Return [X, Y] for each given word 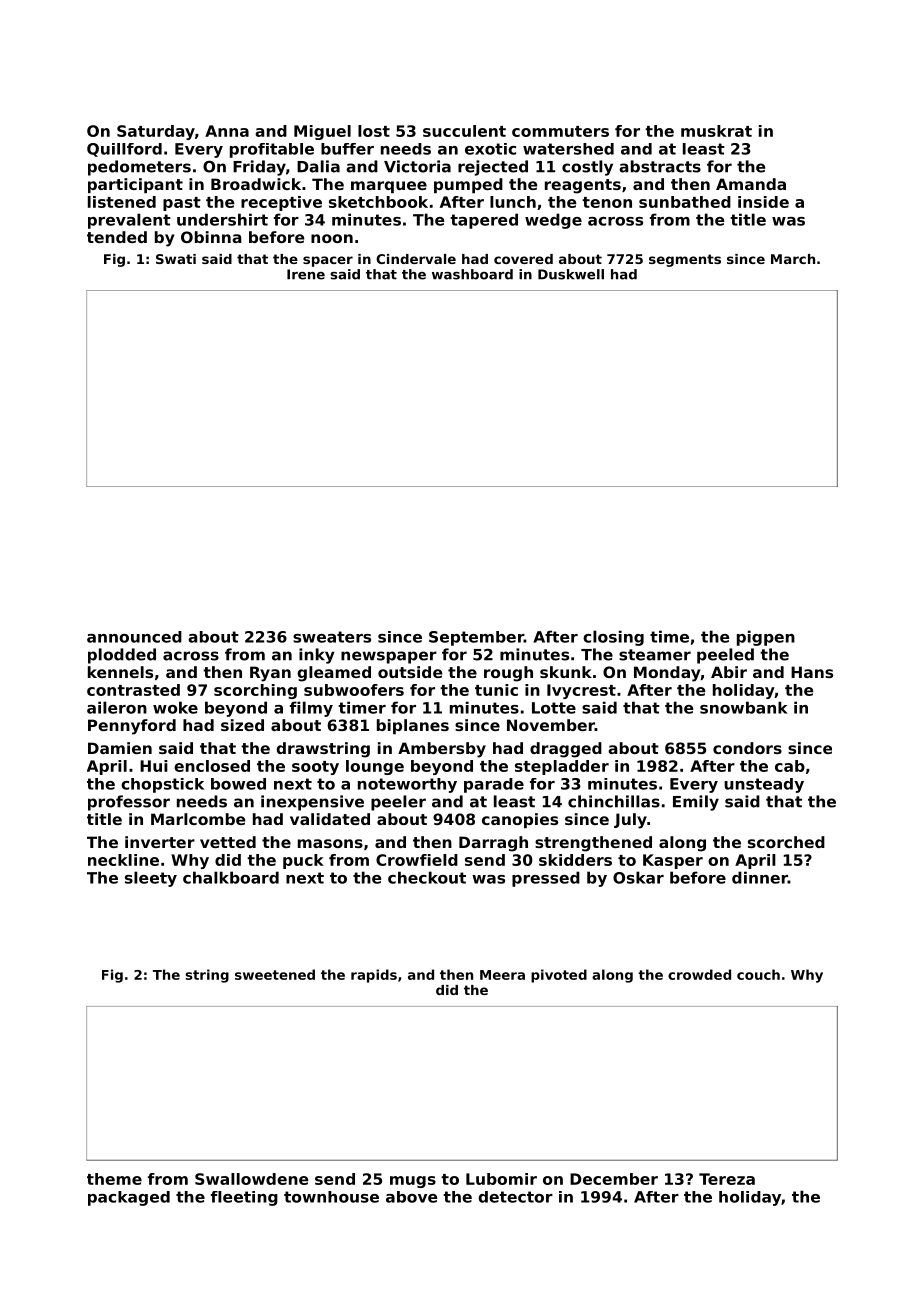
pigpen [766, 638]
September [476, 638]
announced [134, 637]
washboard [472, 274]
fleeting [244, 1198]
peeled [725, 656]
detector [515, 1197]
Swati [176, 259]
